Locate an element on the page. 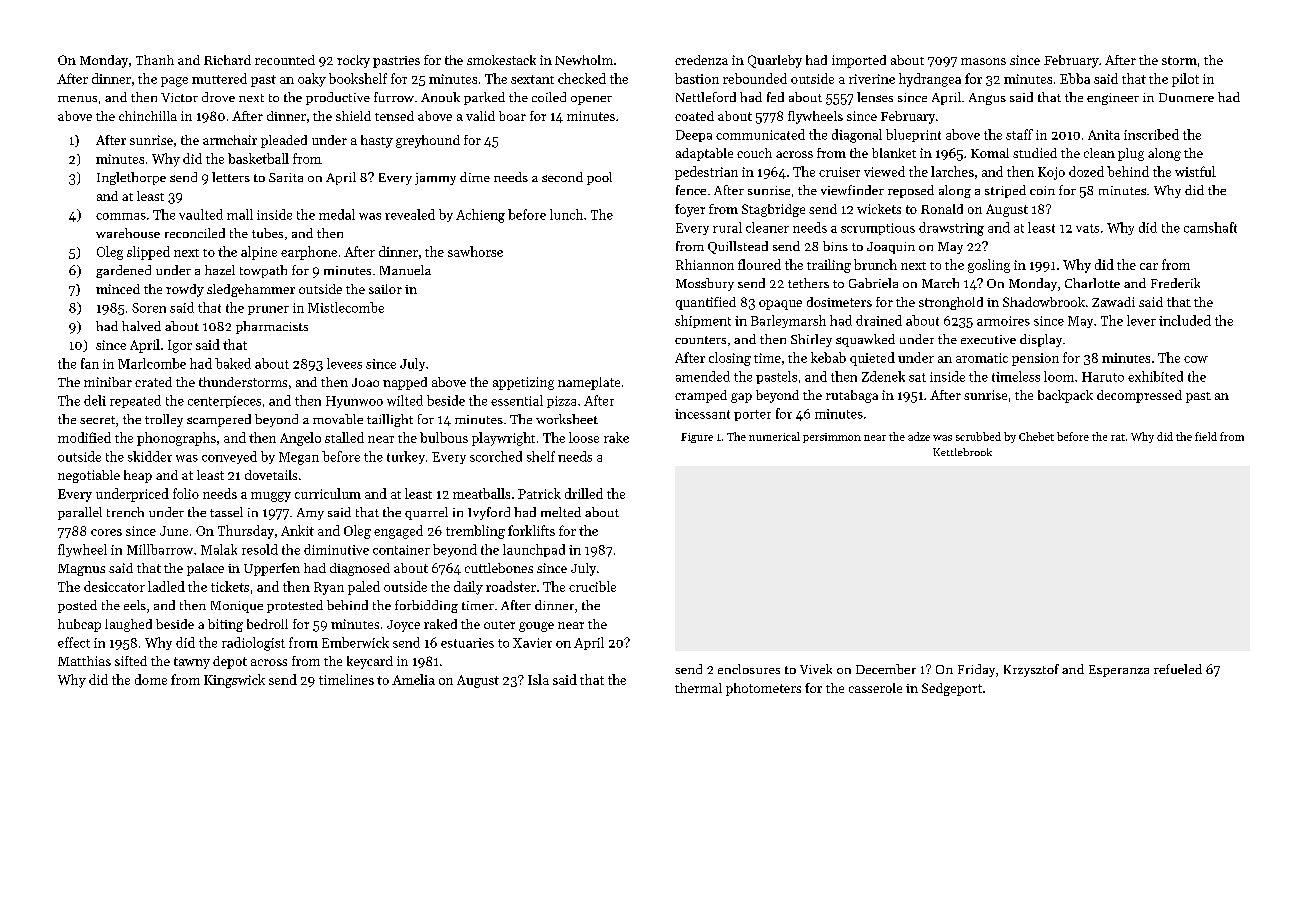  Emberwick is located at coordinates (355, 642).
